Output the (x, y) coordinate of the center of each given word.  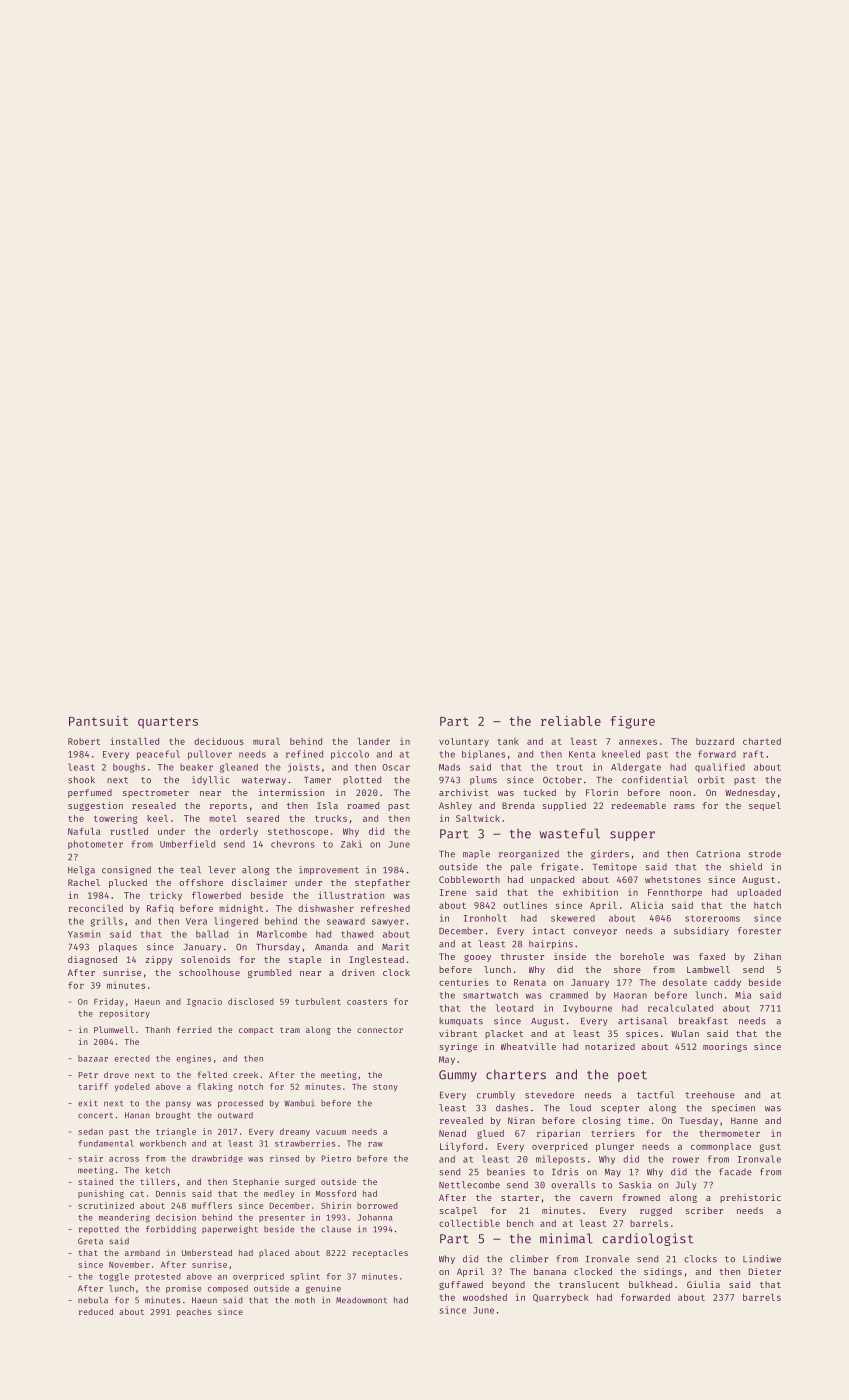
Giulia (703, 1284)
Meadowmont (361, 1300)
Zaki (351, 844)
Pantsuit (98, 721)
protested (158, 1277)
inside (570, 956)
